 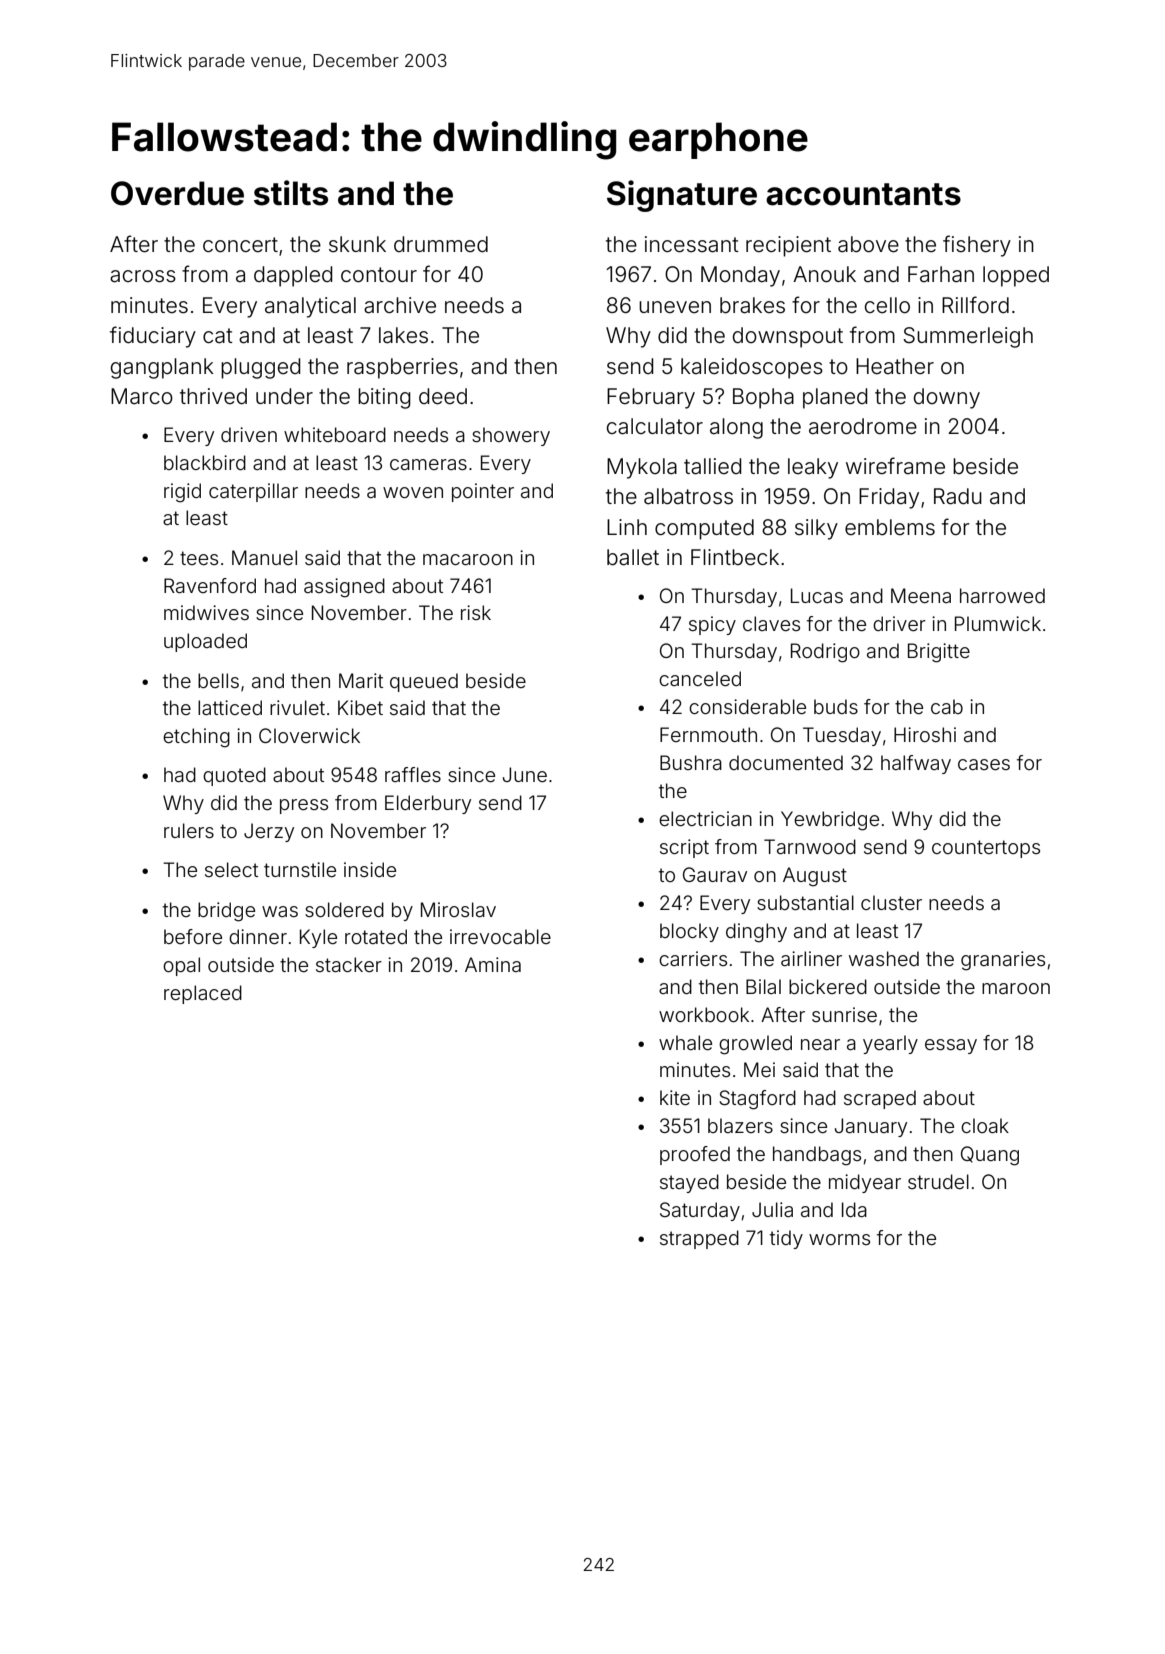 I want to click on cases, so click(x=984, y=764).
